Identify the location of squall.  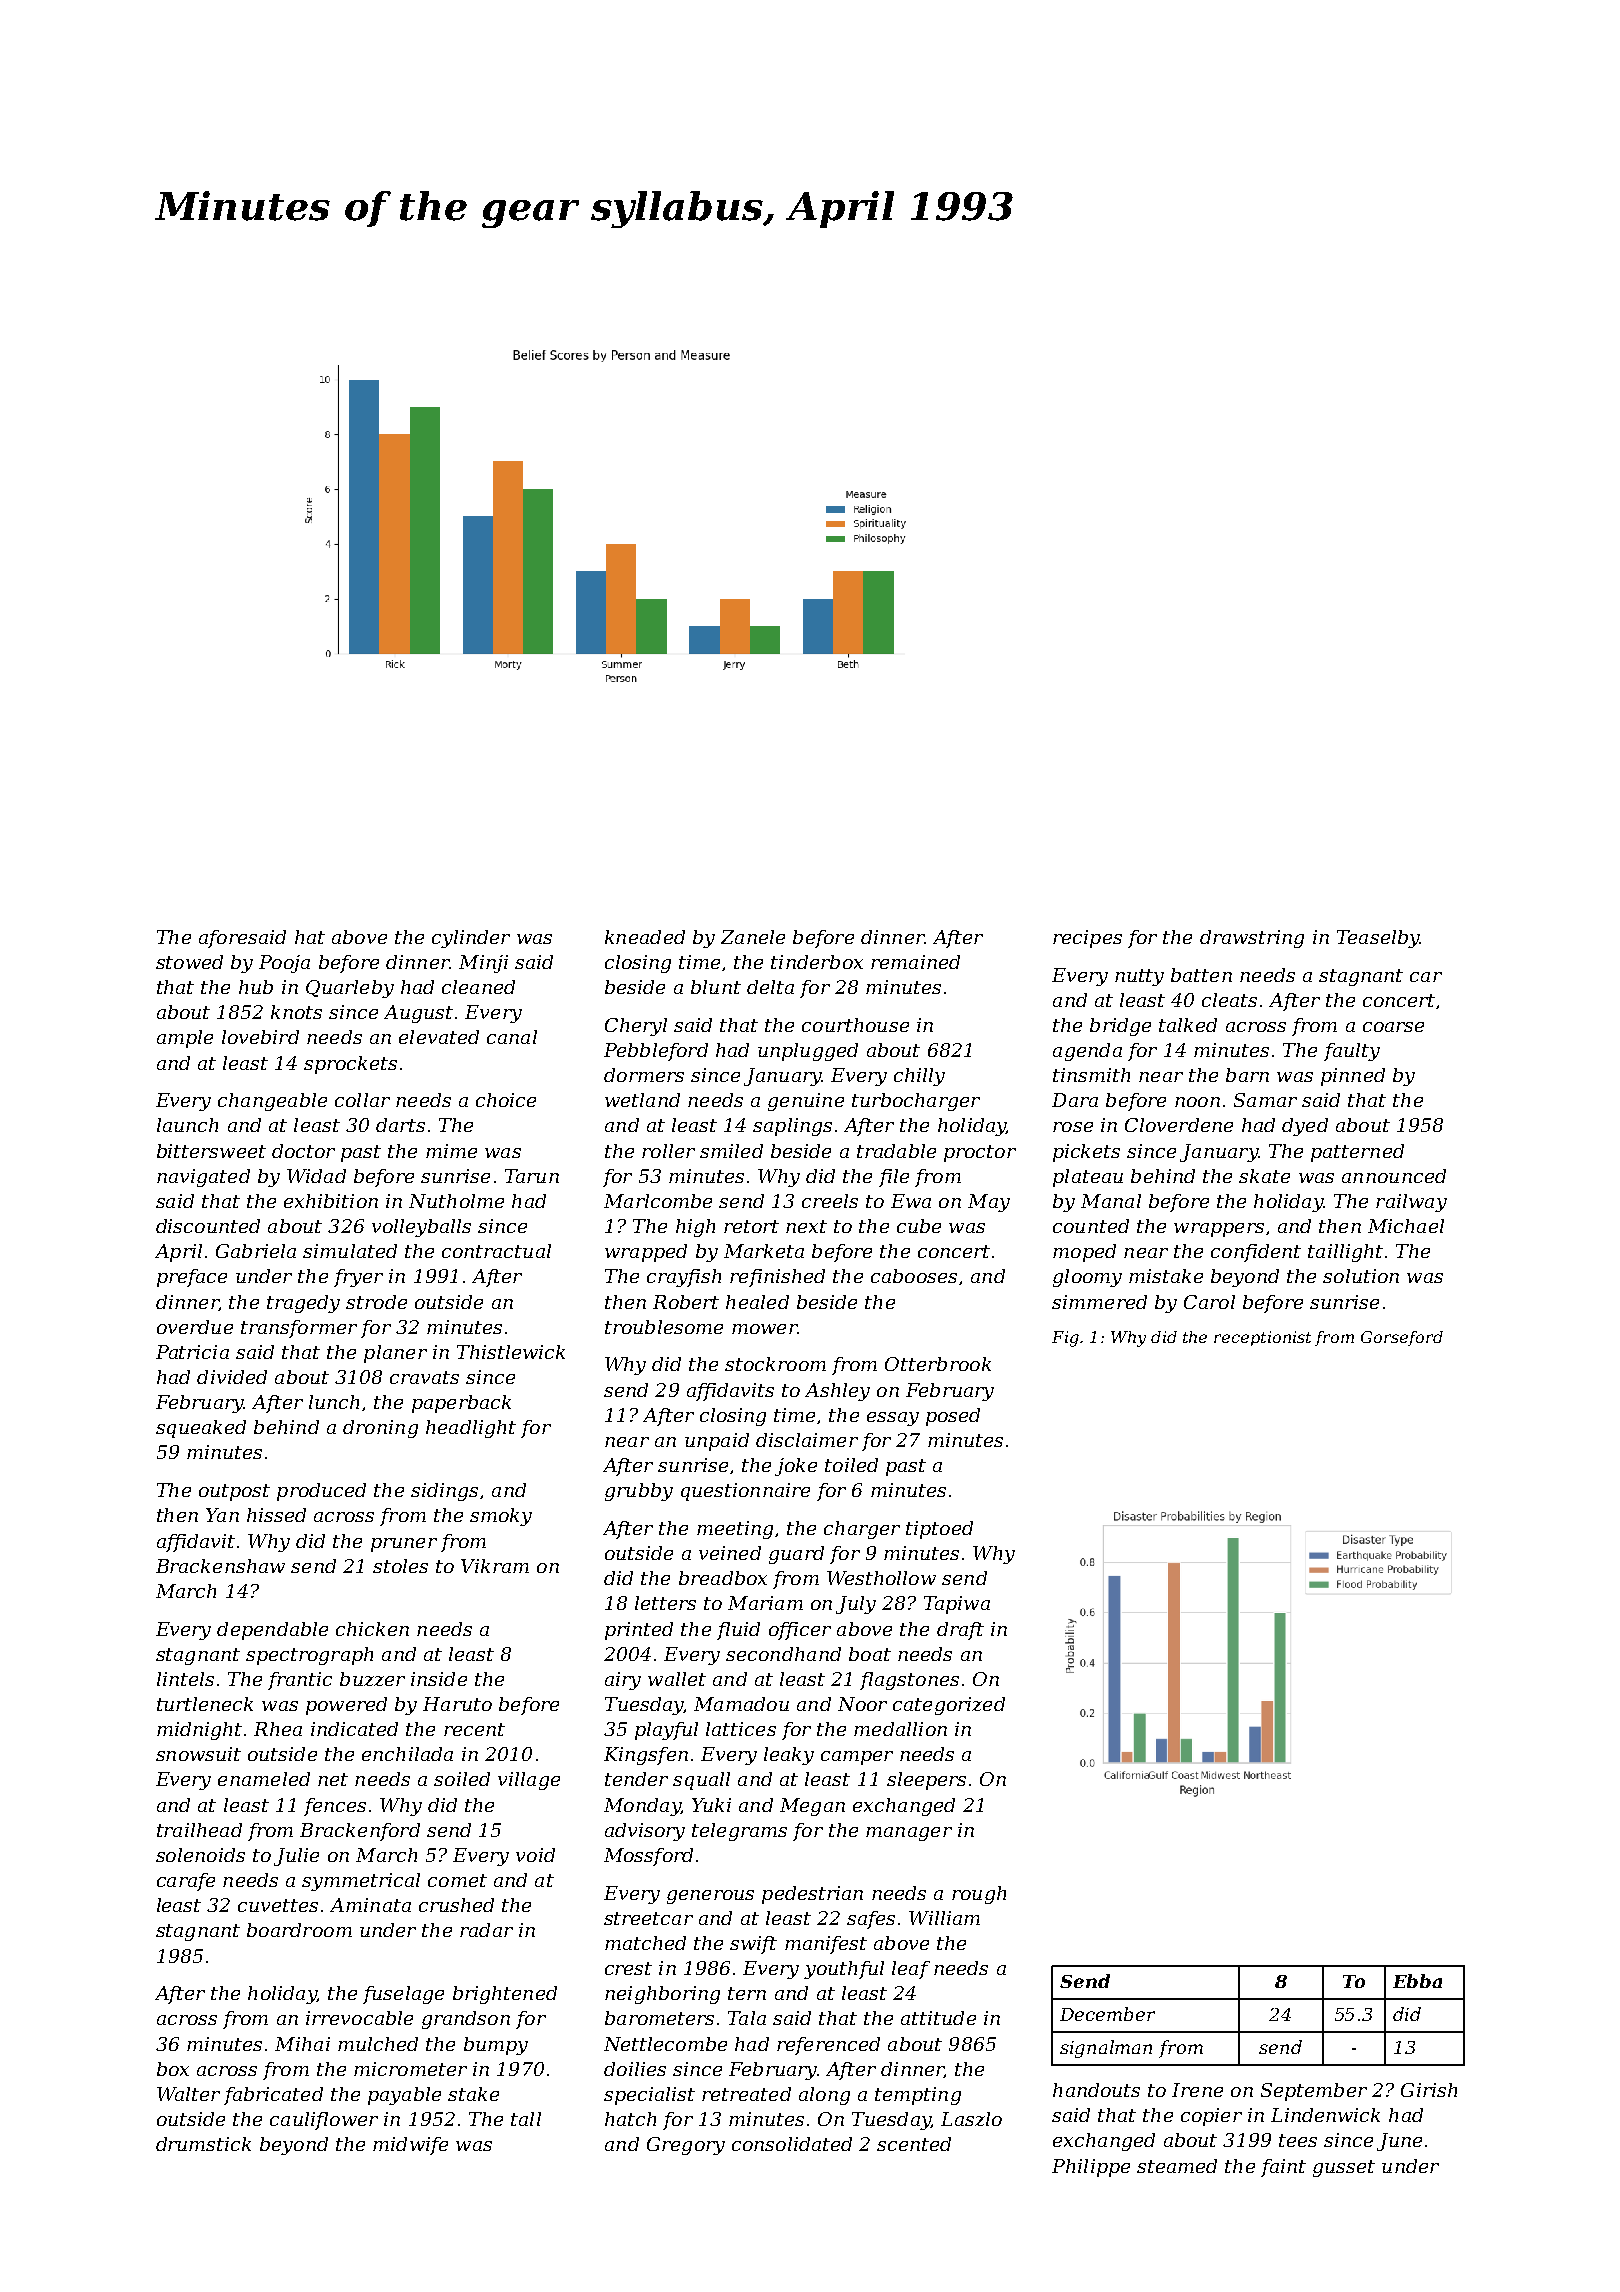
(701, 1781).
